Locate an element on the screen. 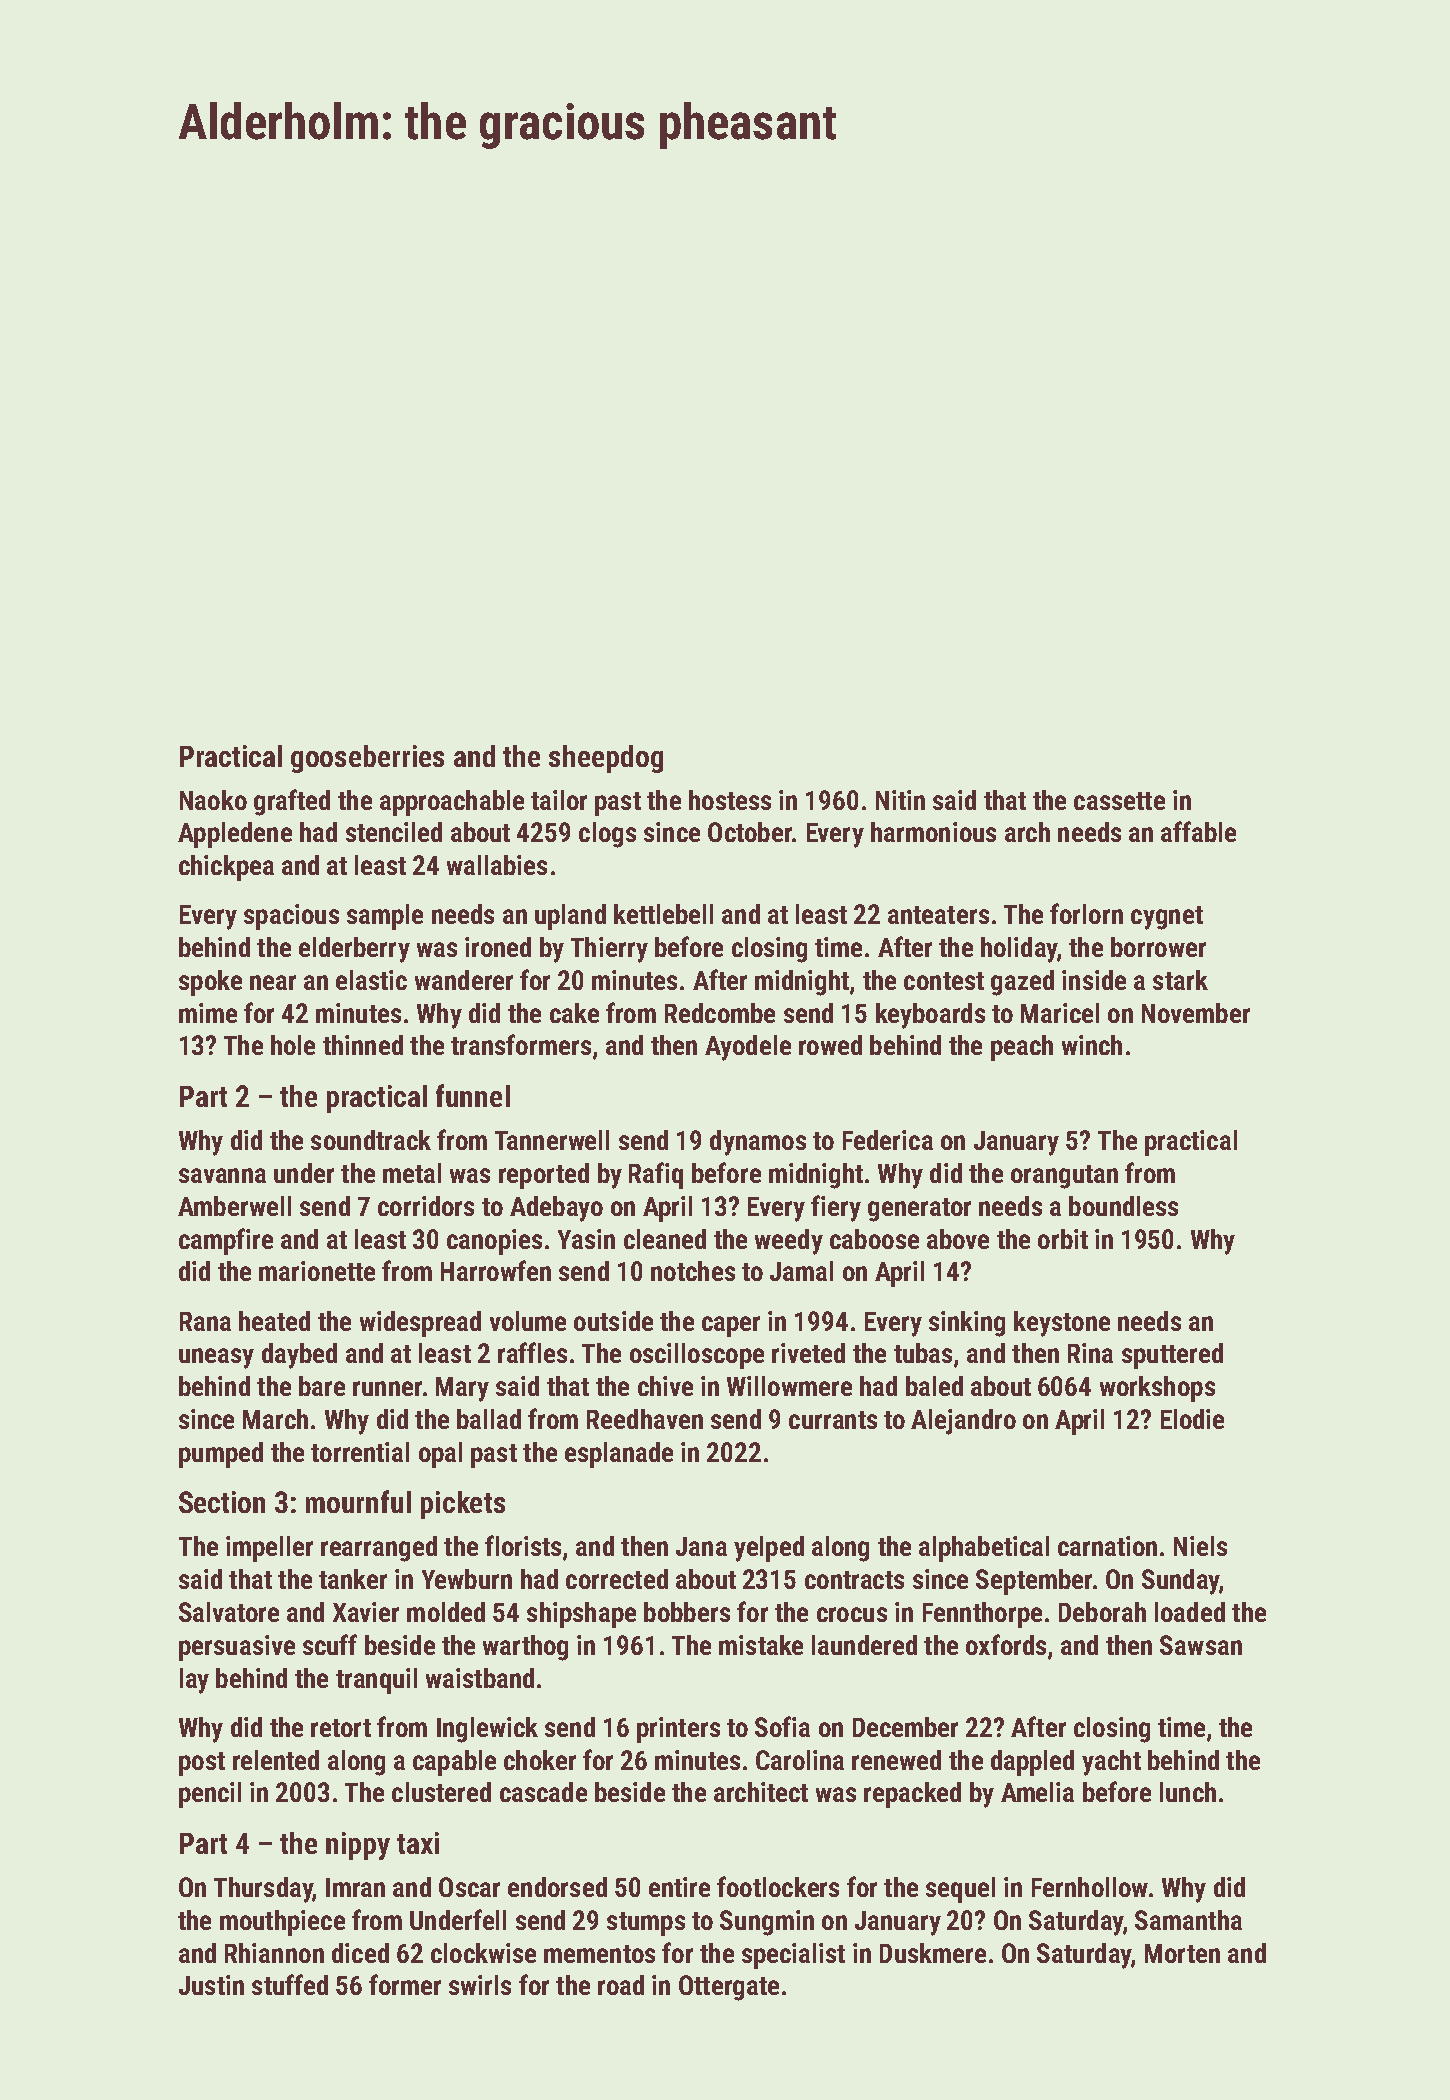 The height and width of the screenshot is (2100, 1450). Ayodele is located at coordinates (748, 1048).
